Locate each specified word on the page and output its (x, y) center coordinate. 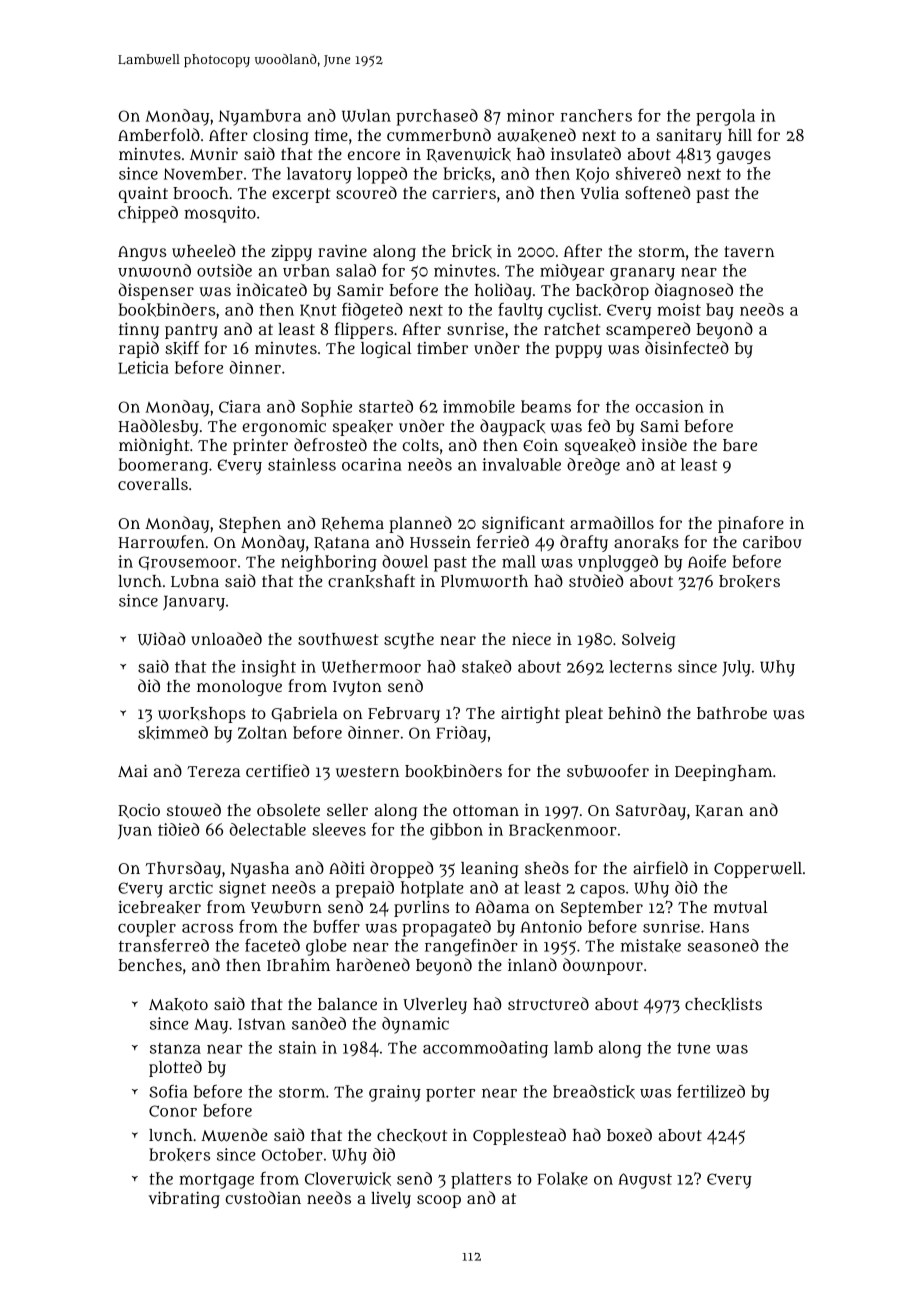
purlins (421, 908)
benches (150, 965)
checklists (723, 1004)
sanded (319, 1023)
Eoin (540, 444)
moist (679, 309)
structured (548, 1003)
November (203, 173)
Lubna (195, 581)
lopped (382, 175)
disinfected (687, 347)
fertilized (711, 1091)
